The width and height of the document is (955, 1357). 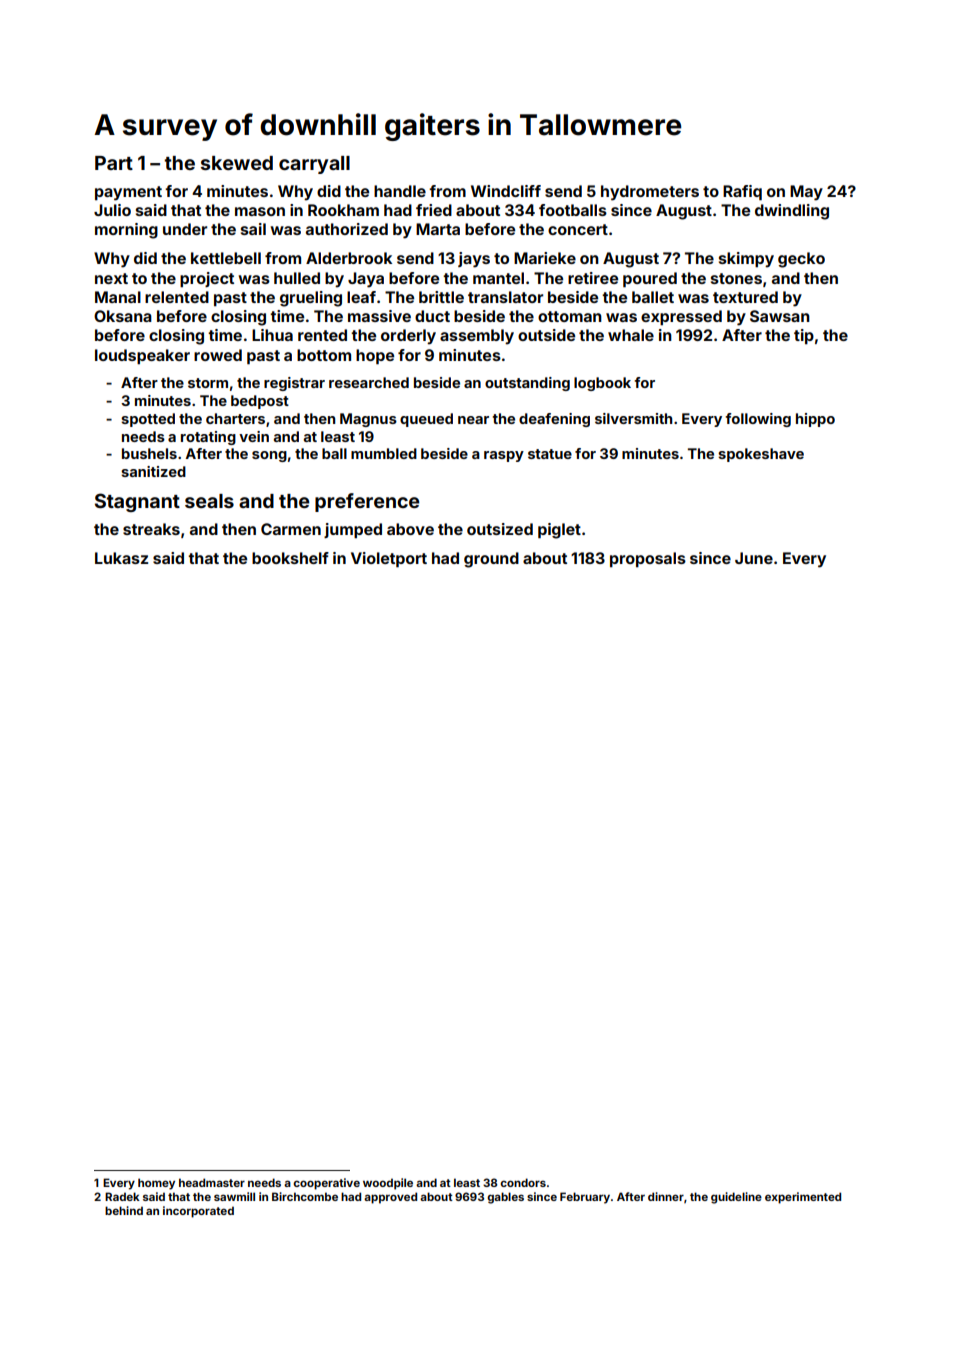 I want to click on June, so click(x=754, y=558).
